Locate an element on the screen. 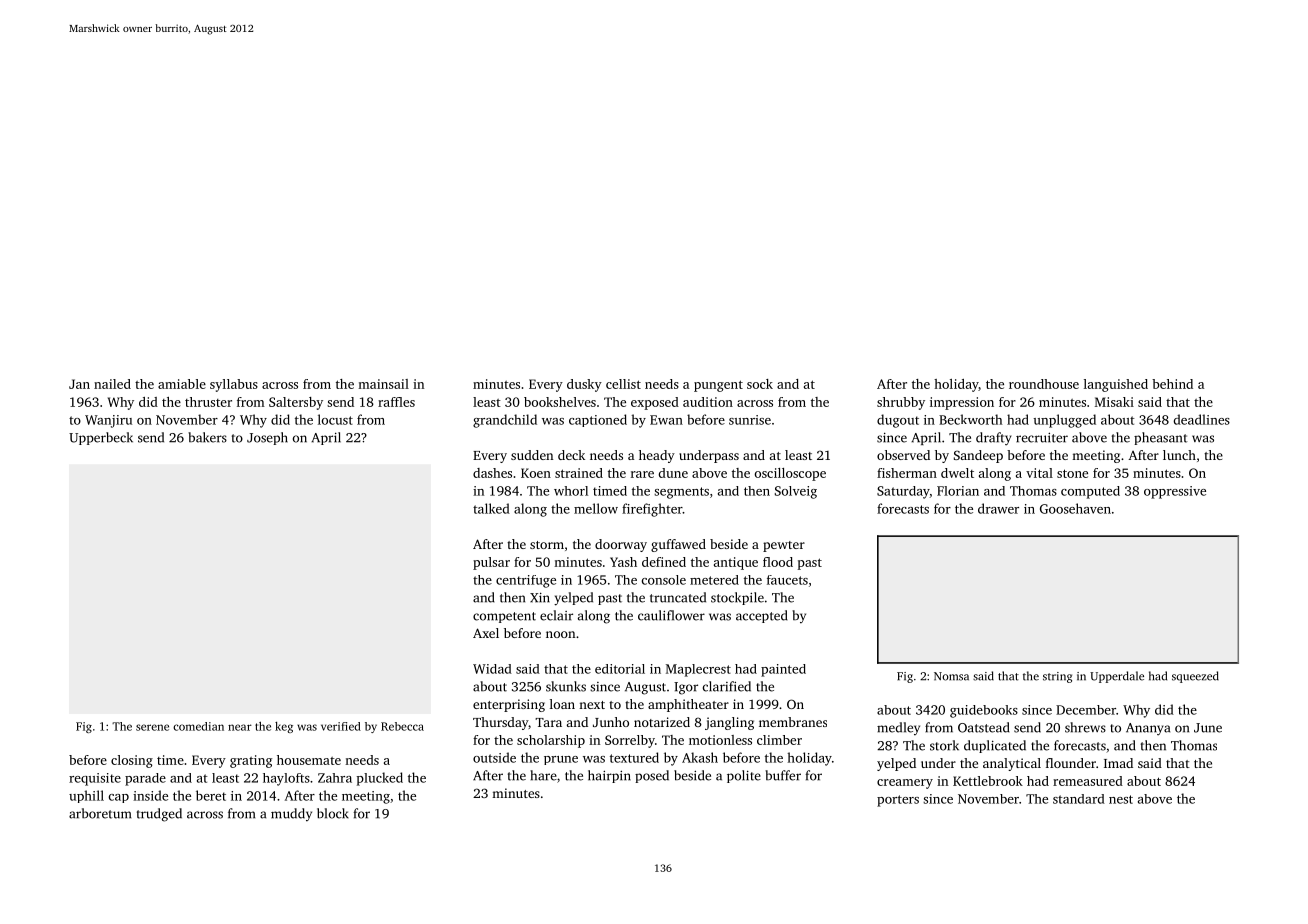 This screenshot has width=1308, height=924. Igor is located at coordinates (686, 688).
